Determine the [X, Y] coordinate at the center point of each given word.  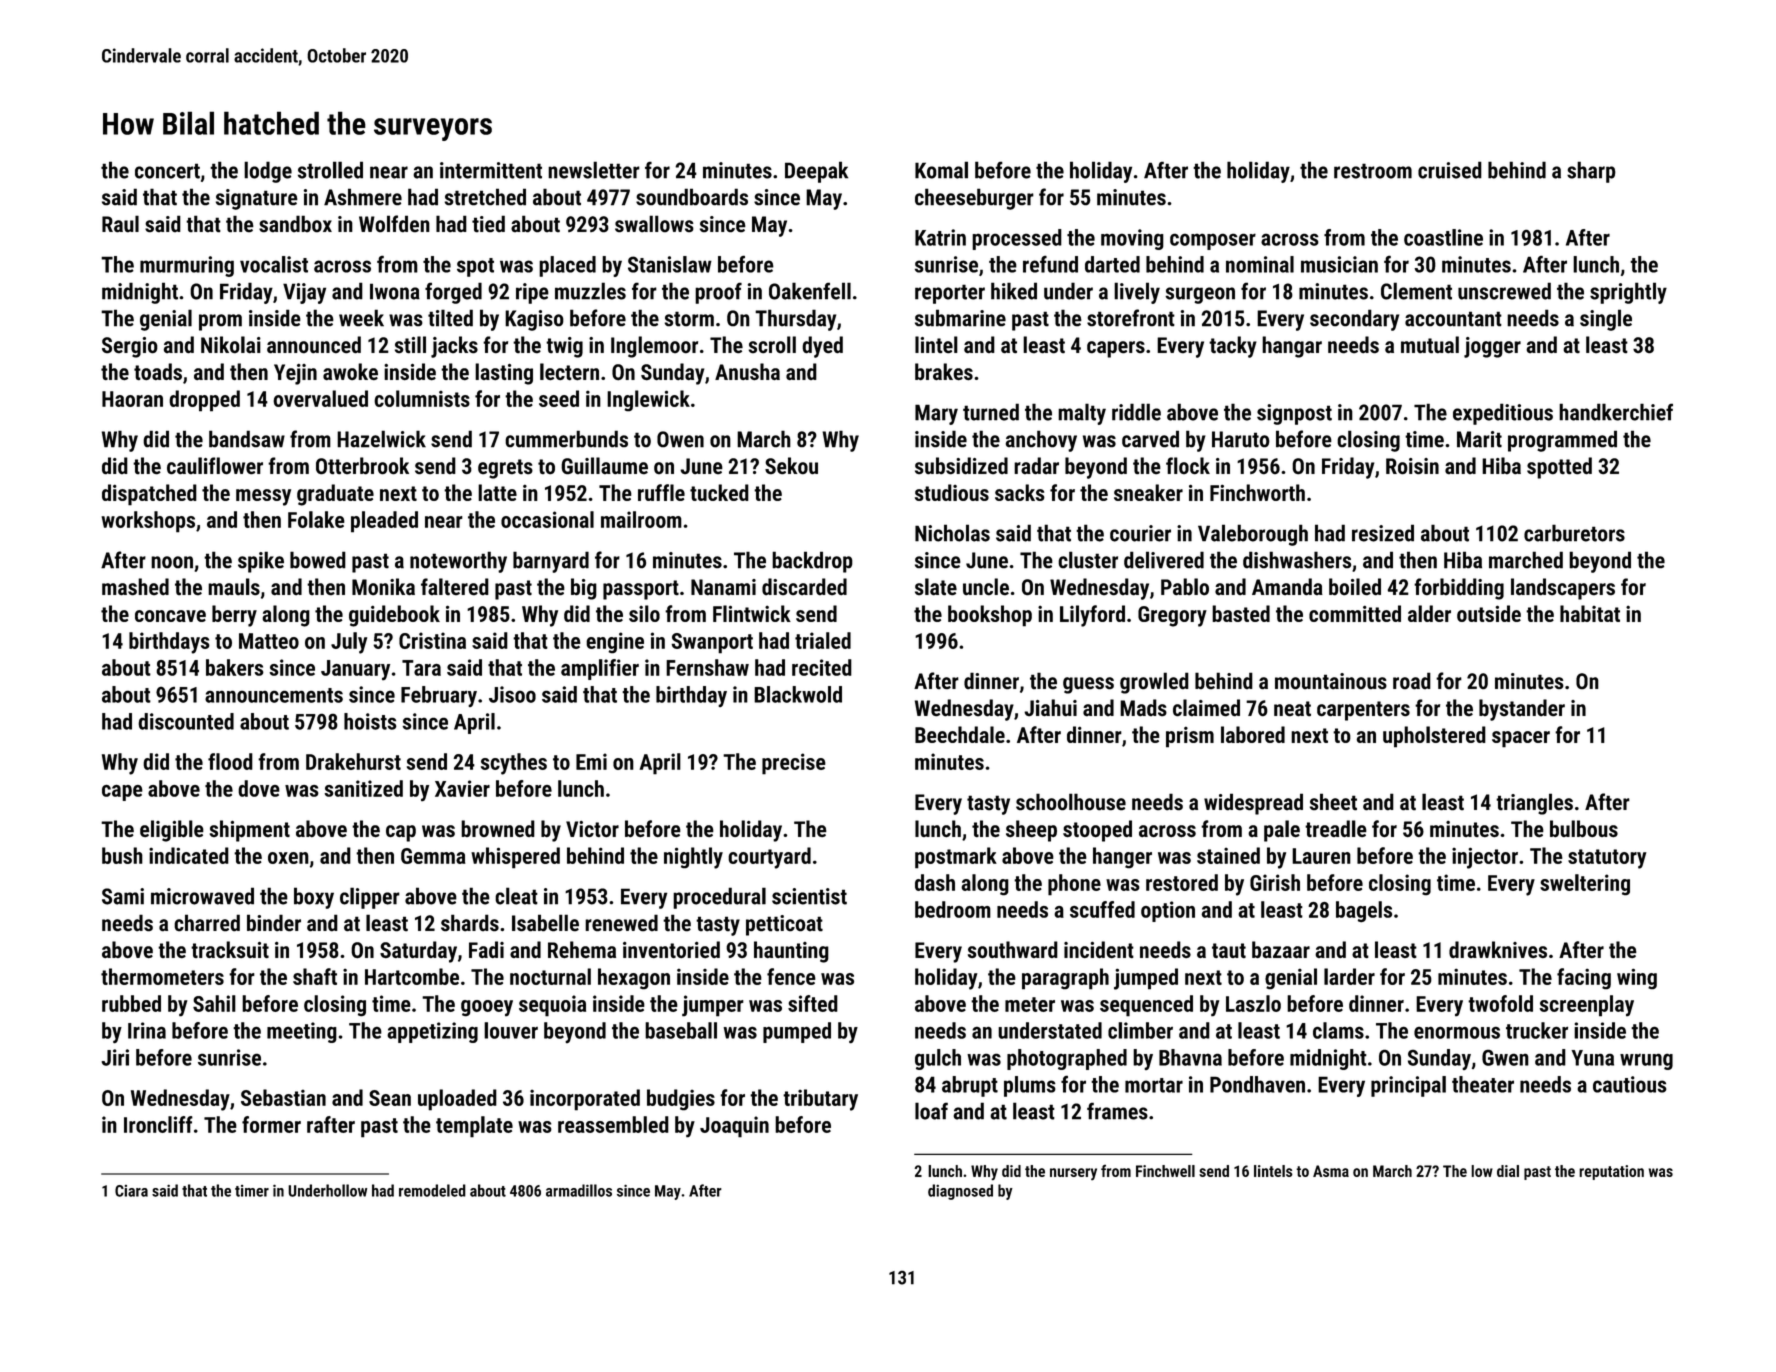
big [584, 589]
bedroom [953, 909]
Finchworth [1257, 492]
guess [1088, 685]
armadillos [579, 1190]
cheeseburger [974, 199]
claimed [1206, 708]
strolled [330, 170]
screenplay [1587, 1006]
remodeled [432, 1190]
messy [263, 497]
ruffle [661, 492]
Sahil [214, 1003]
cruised [1450, 170]
